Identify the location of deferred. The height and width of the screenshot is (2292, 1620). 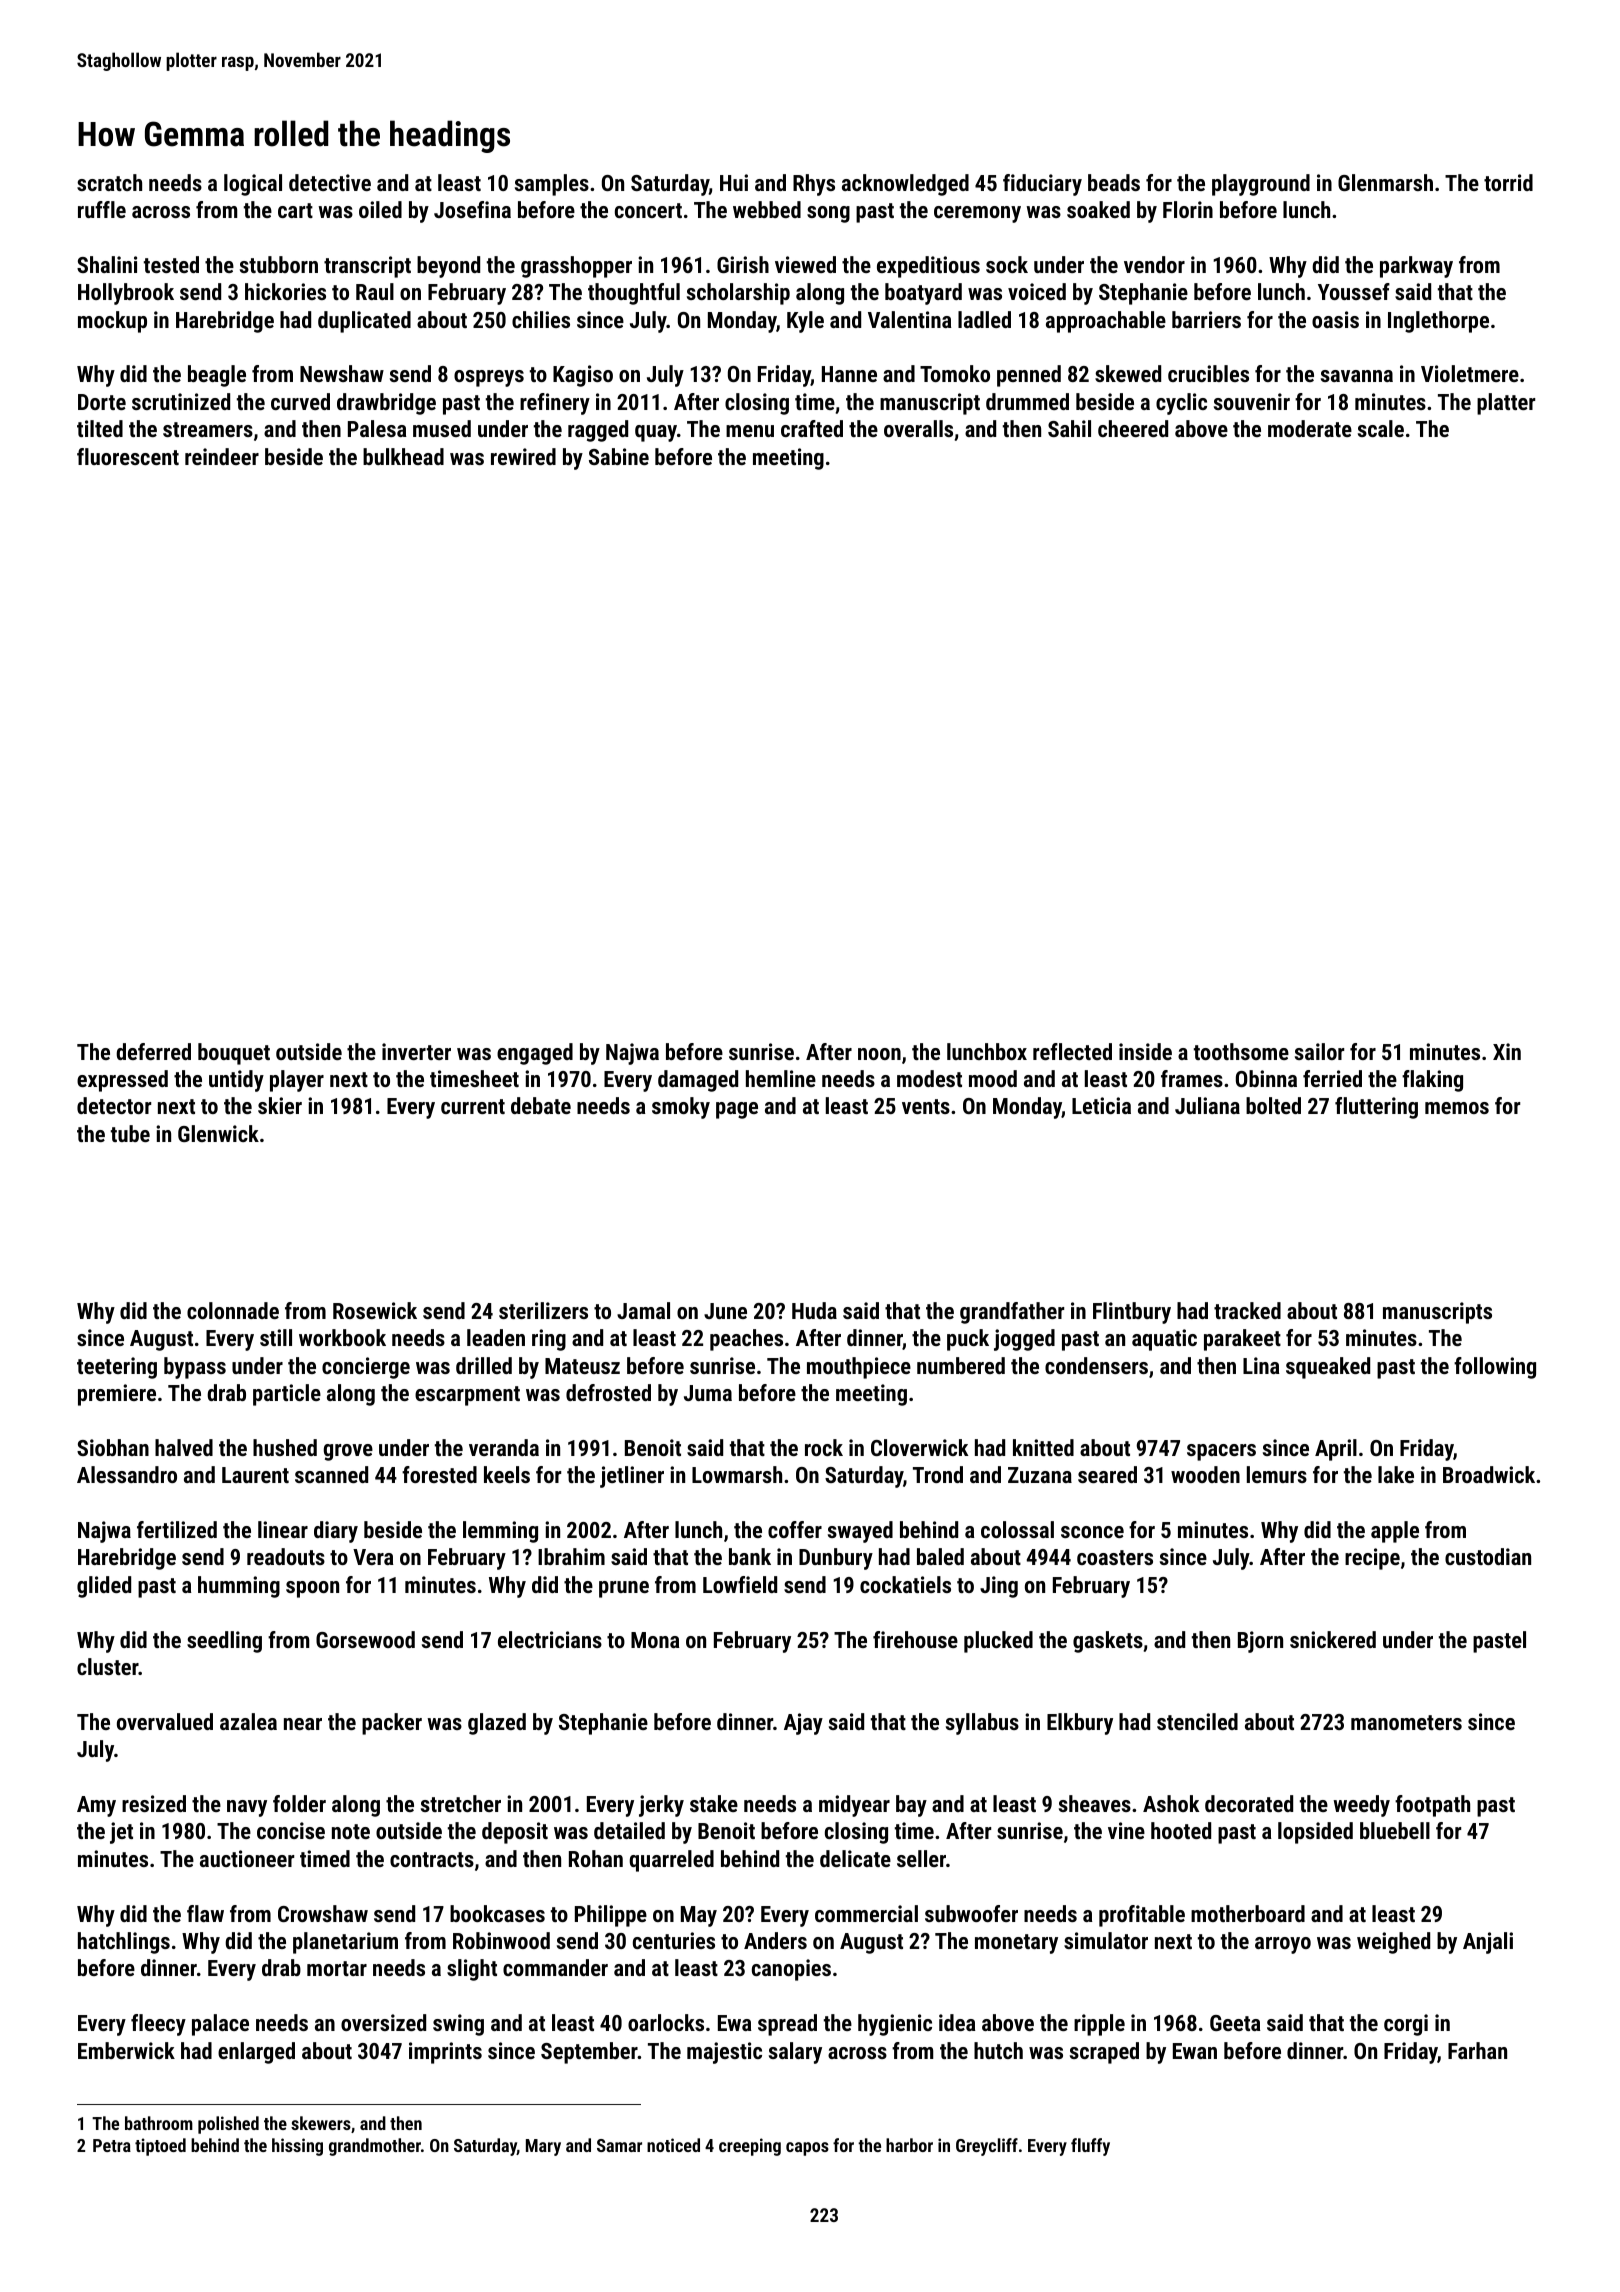
(153, 1051).
